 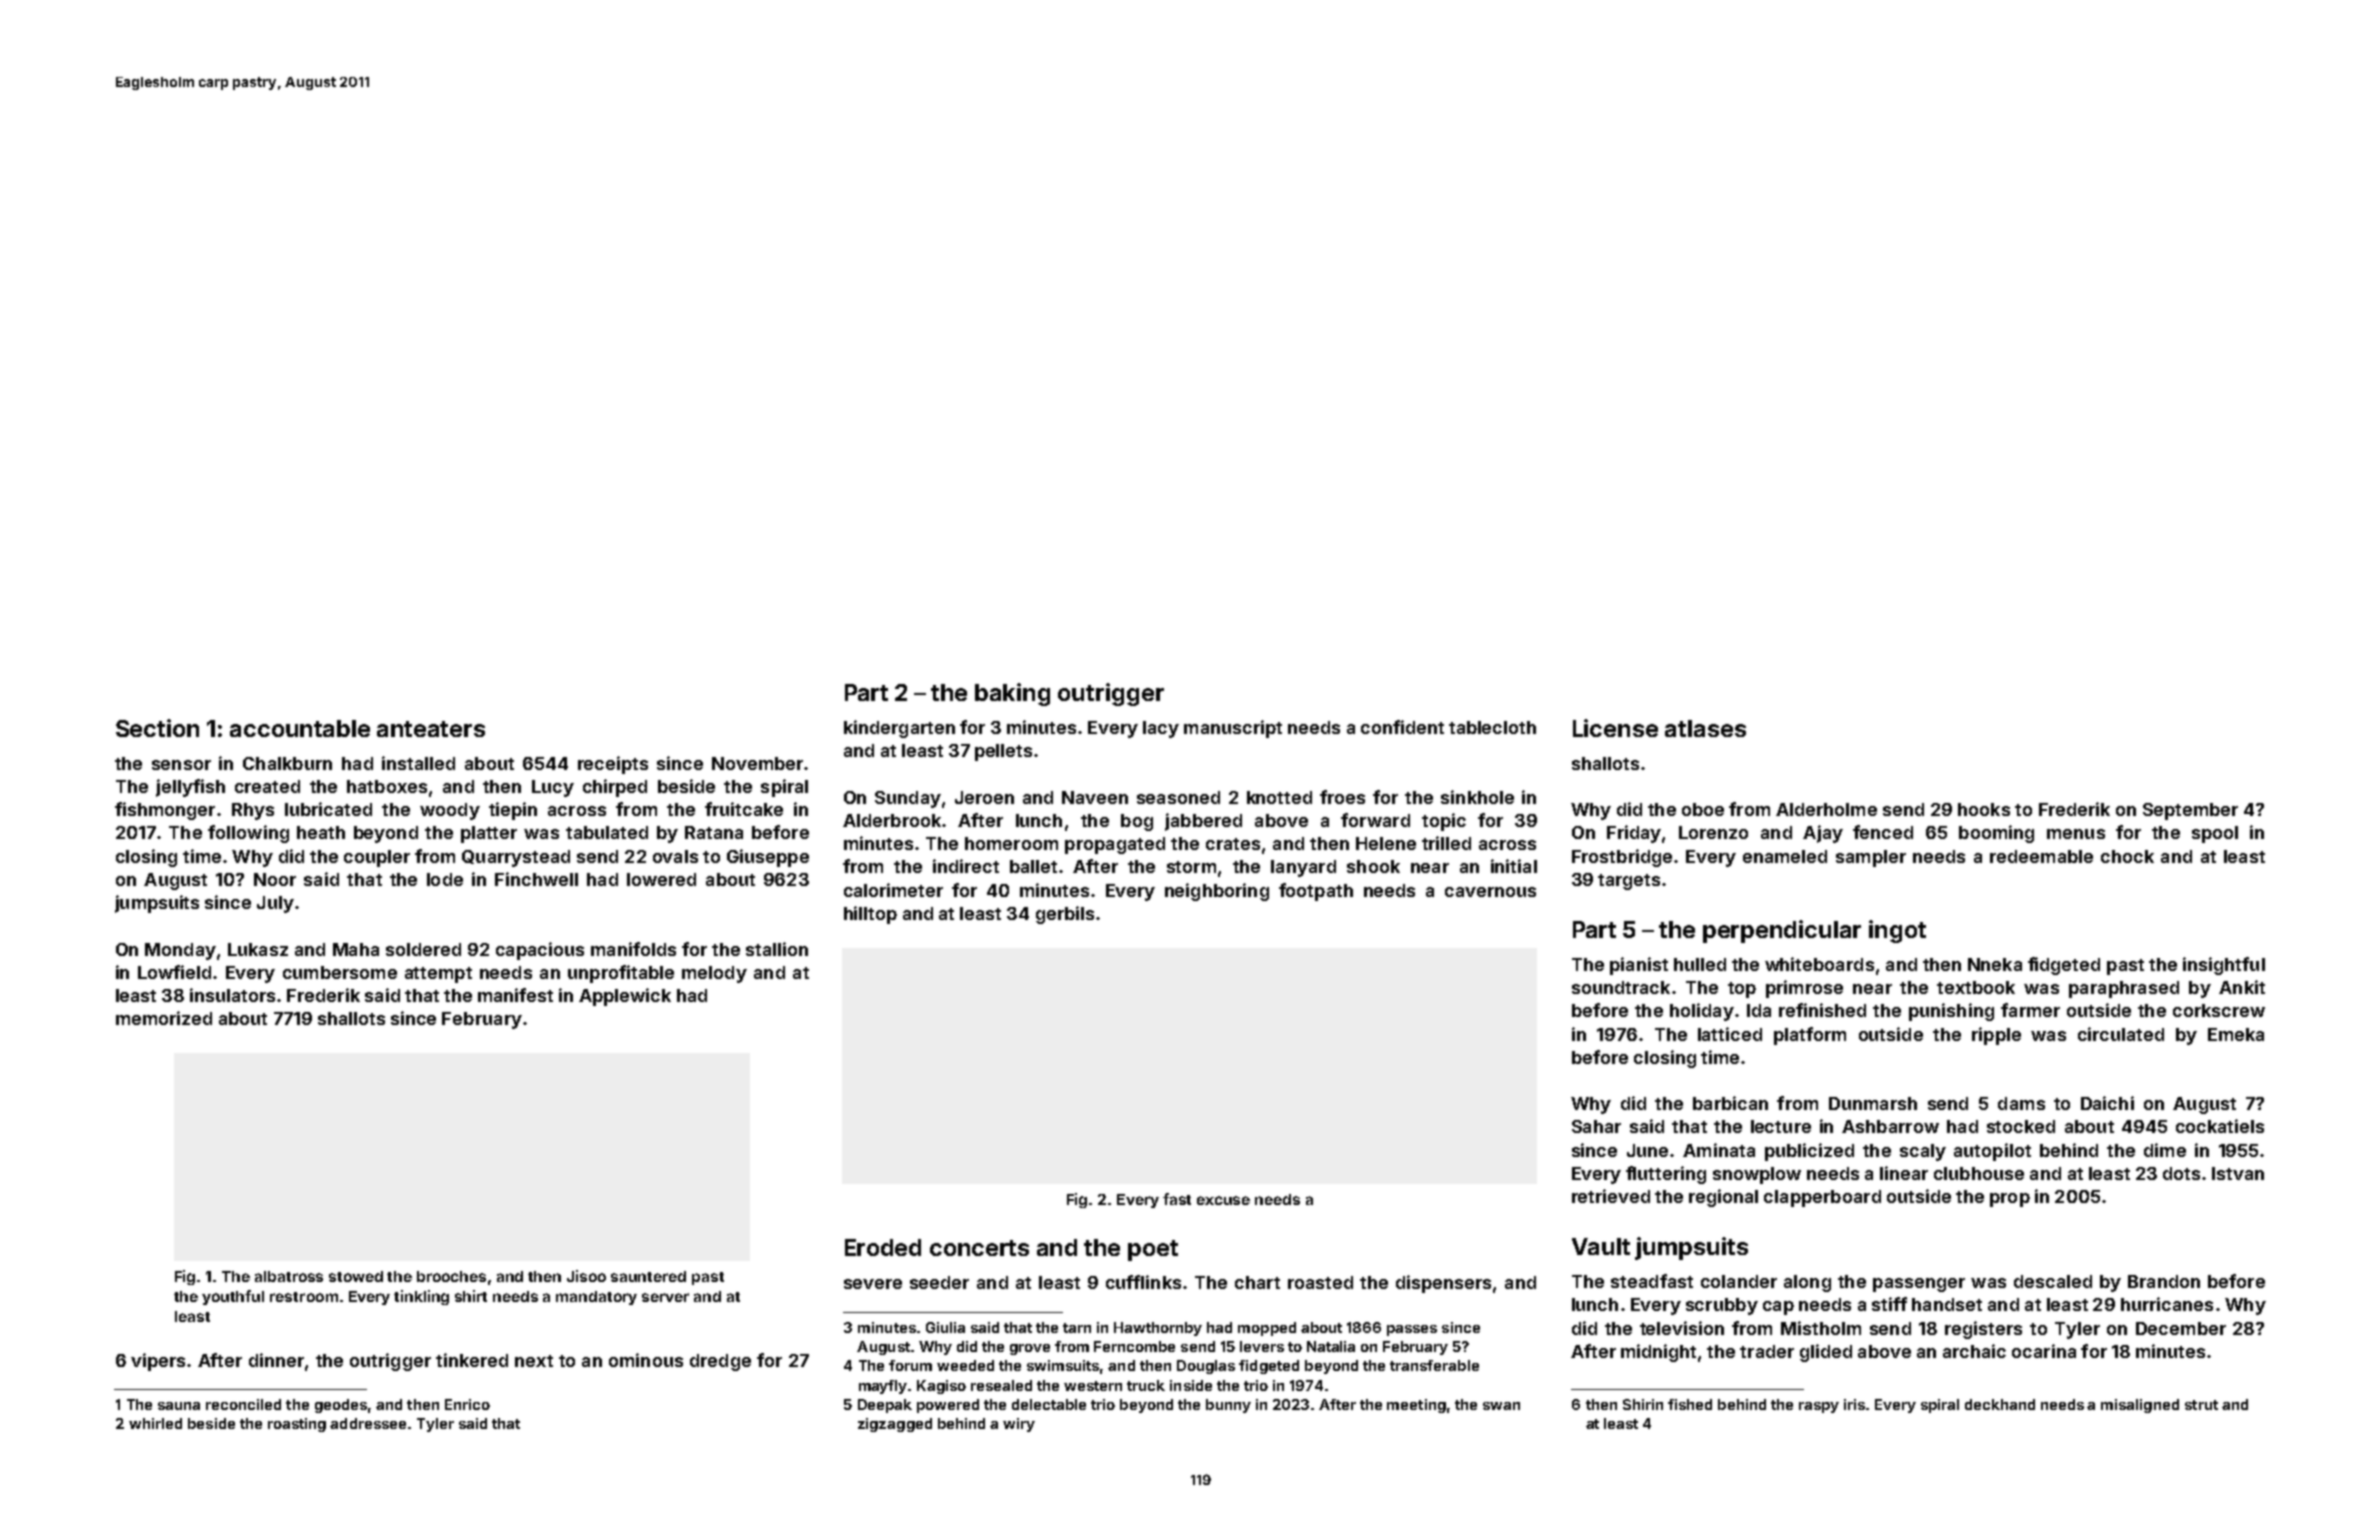 What do you see at coordinates (431, 729) in the screenshot?
I see `anteaters` at bounding box center [431, 729].
